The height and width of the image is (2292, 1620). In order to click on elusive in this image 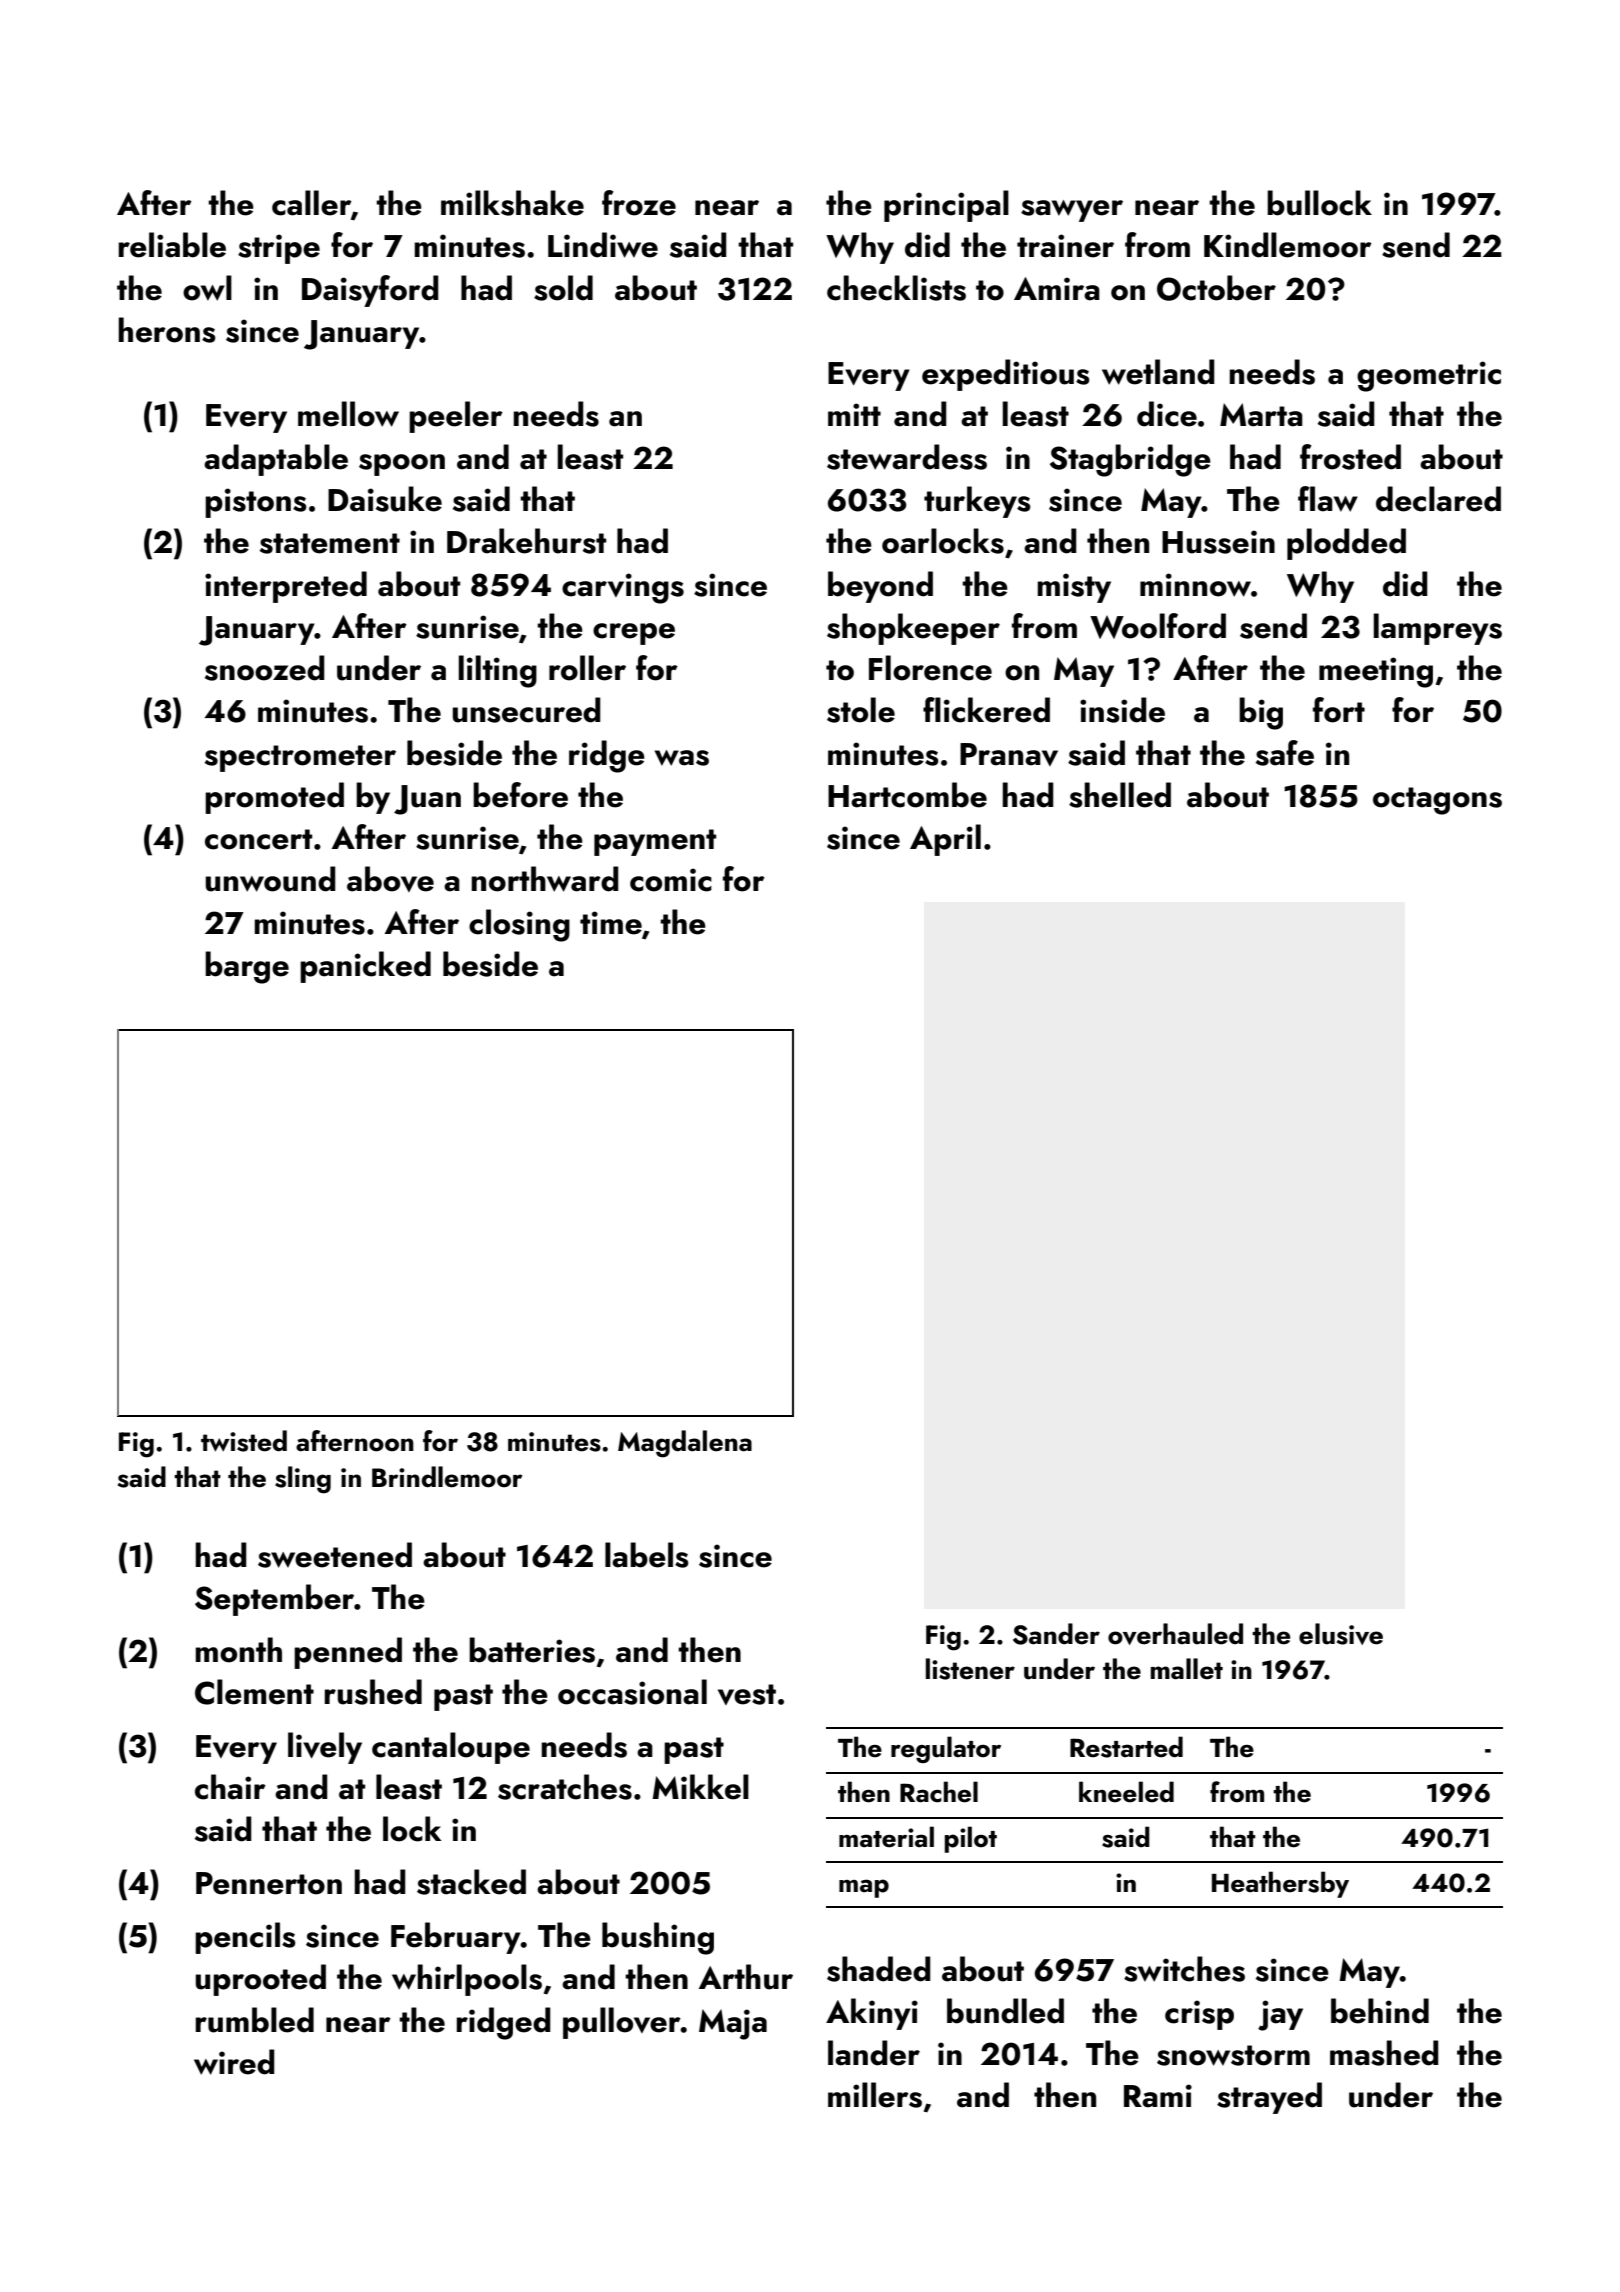, I will do `click(1341, 1634)`.
